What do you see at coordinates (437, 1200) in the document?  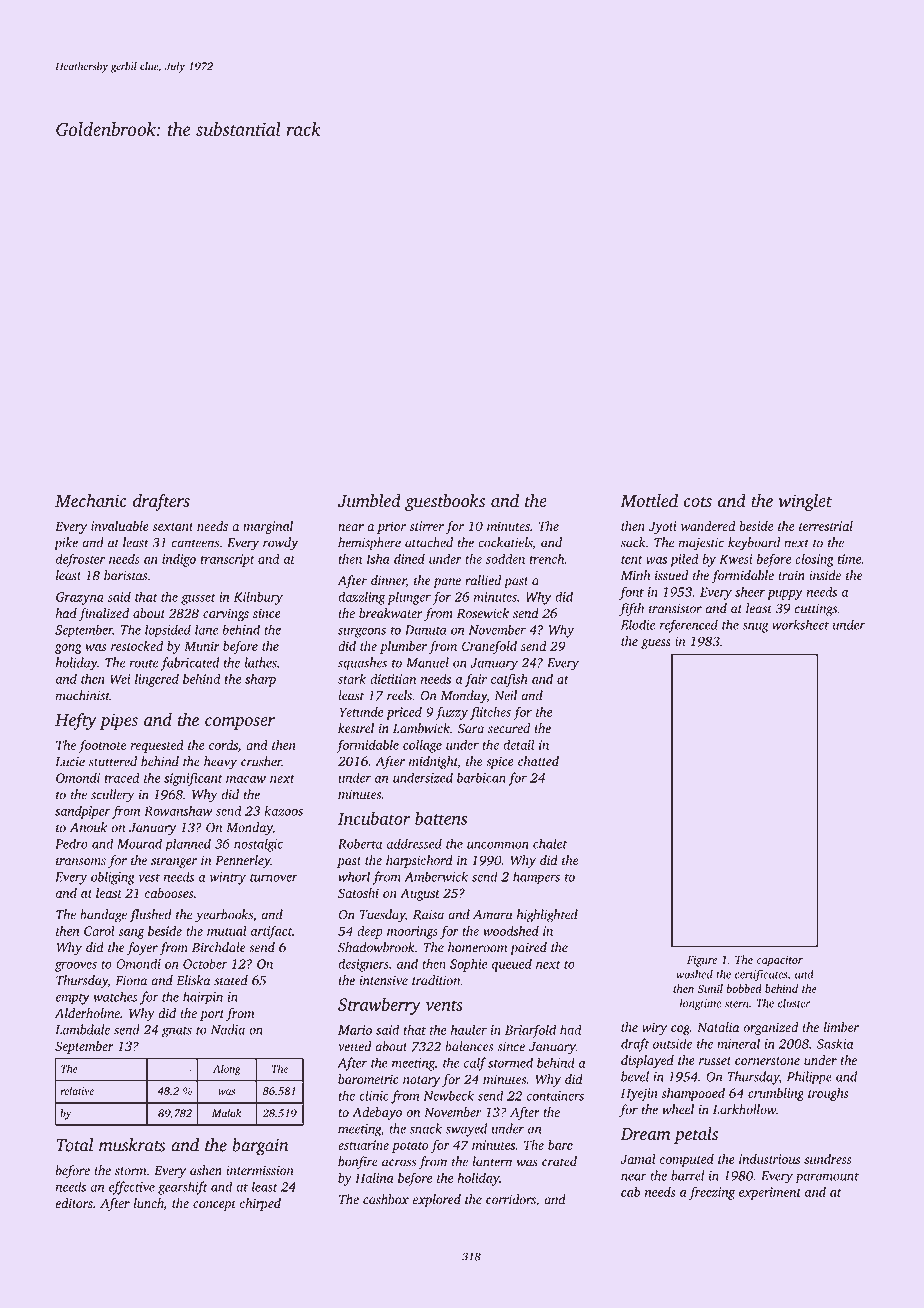 I see `explored` at bounding box center [437, 1200].
